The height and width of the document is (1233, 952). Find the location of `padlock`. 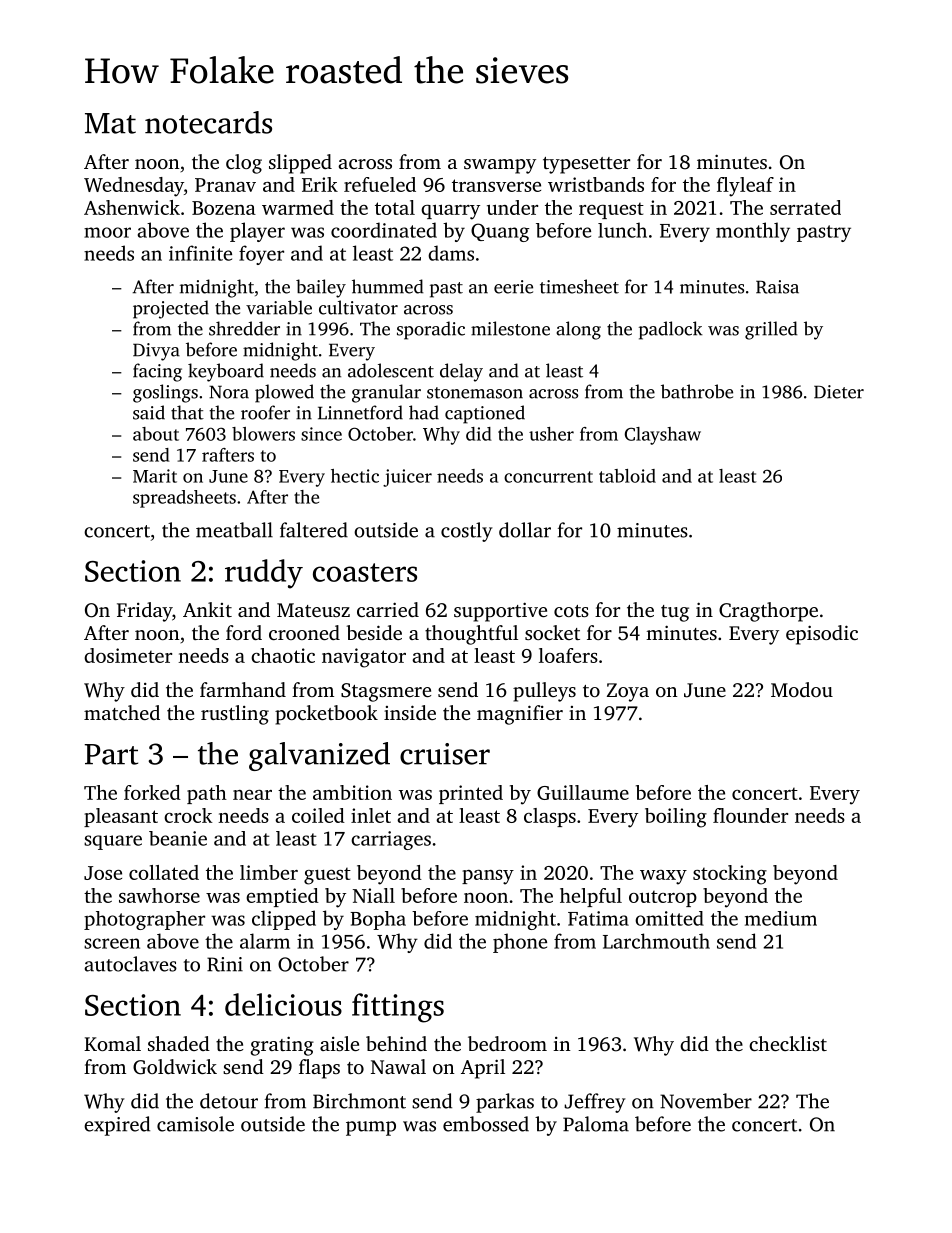

padlock is located at coordinates (671, 330).
